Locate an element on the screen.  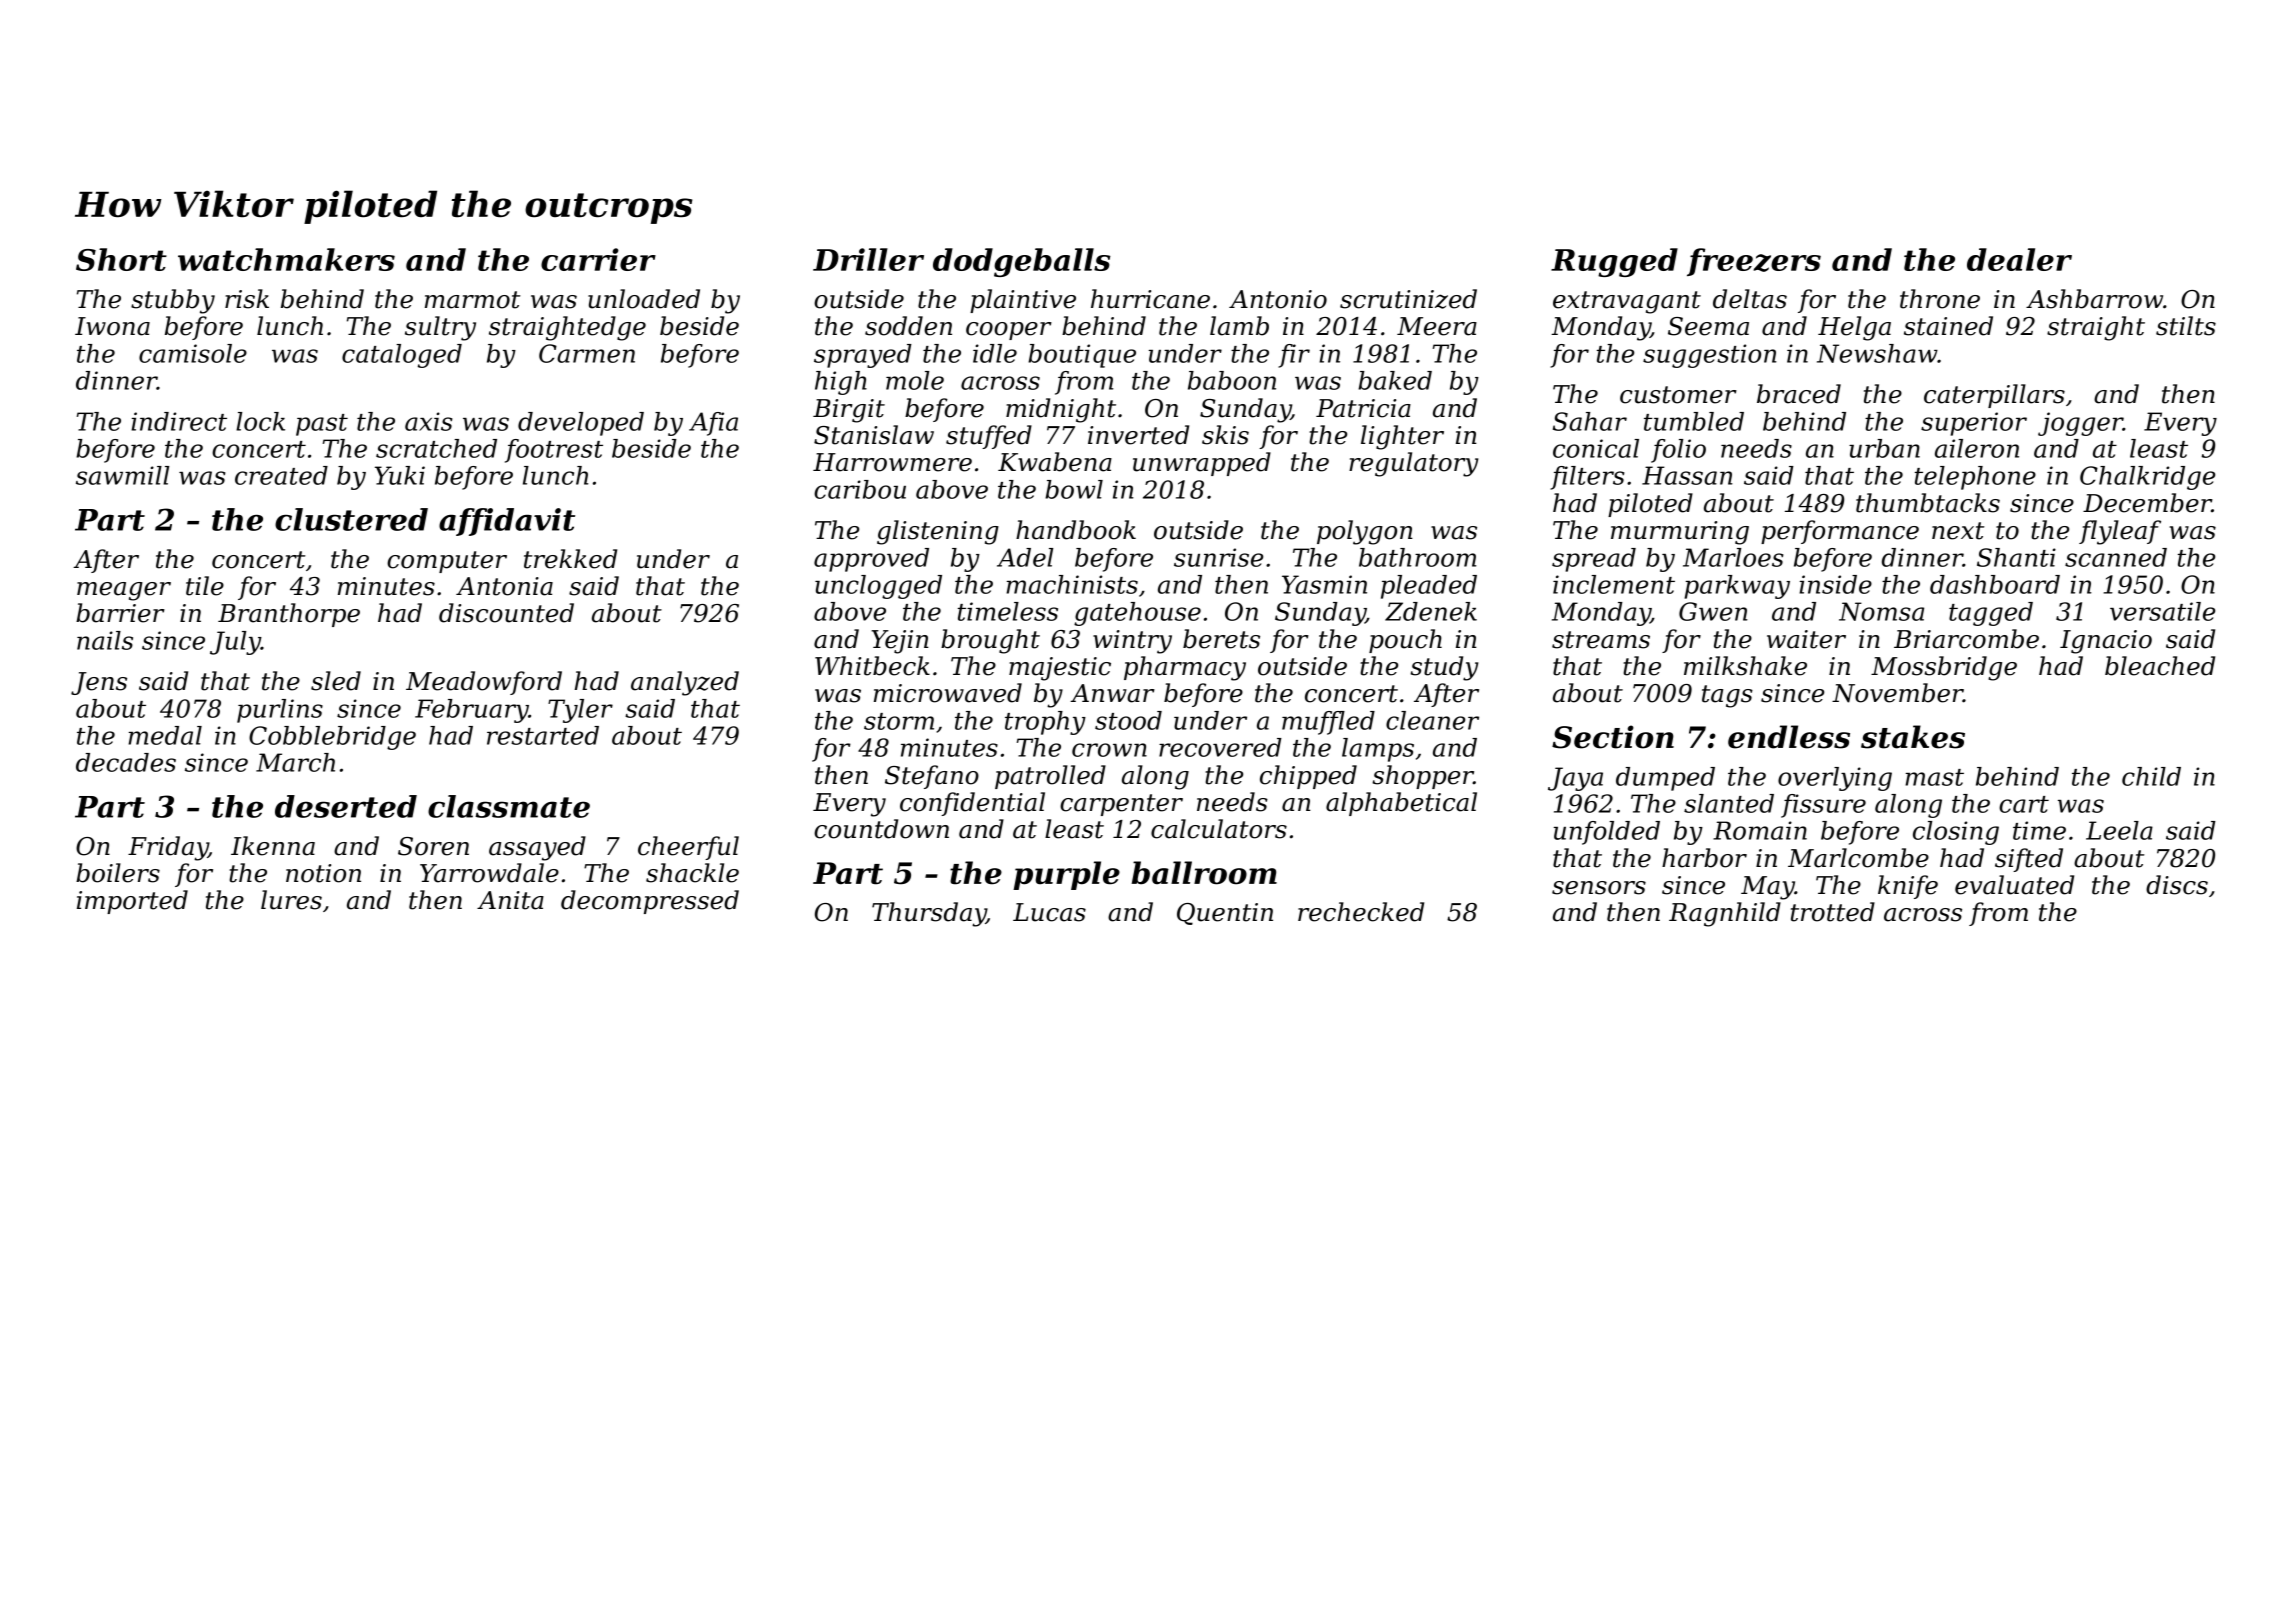
Driller is located at coordinates (868, 259).
